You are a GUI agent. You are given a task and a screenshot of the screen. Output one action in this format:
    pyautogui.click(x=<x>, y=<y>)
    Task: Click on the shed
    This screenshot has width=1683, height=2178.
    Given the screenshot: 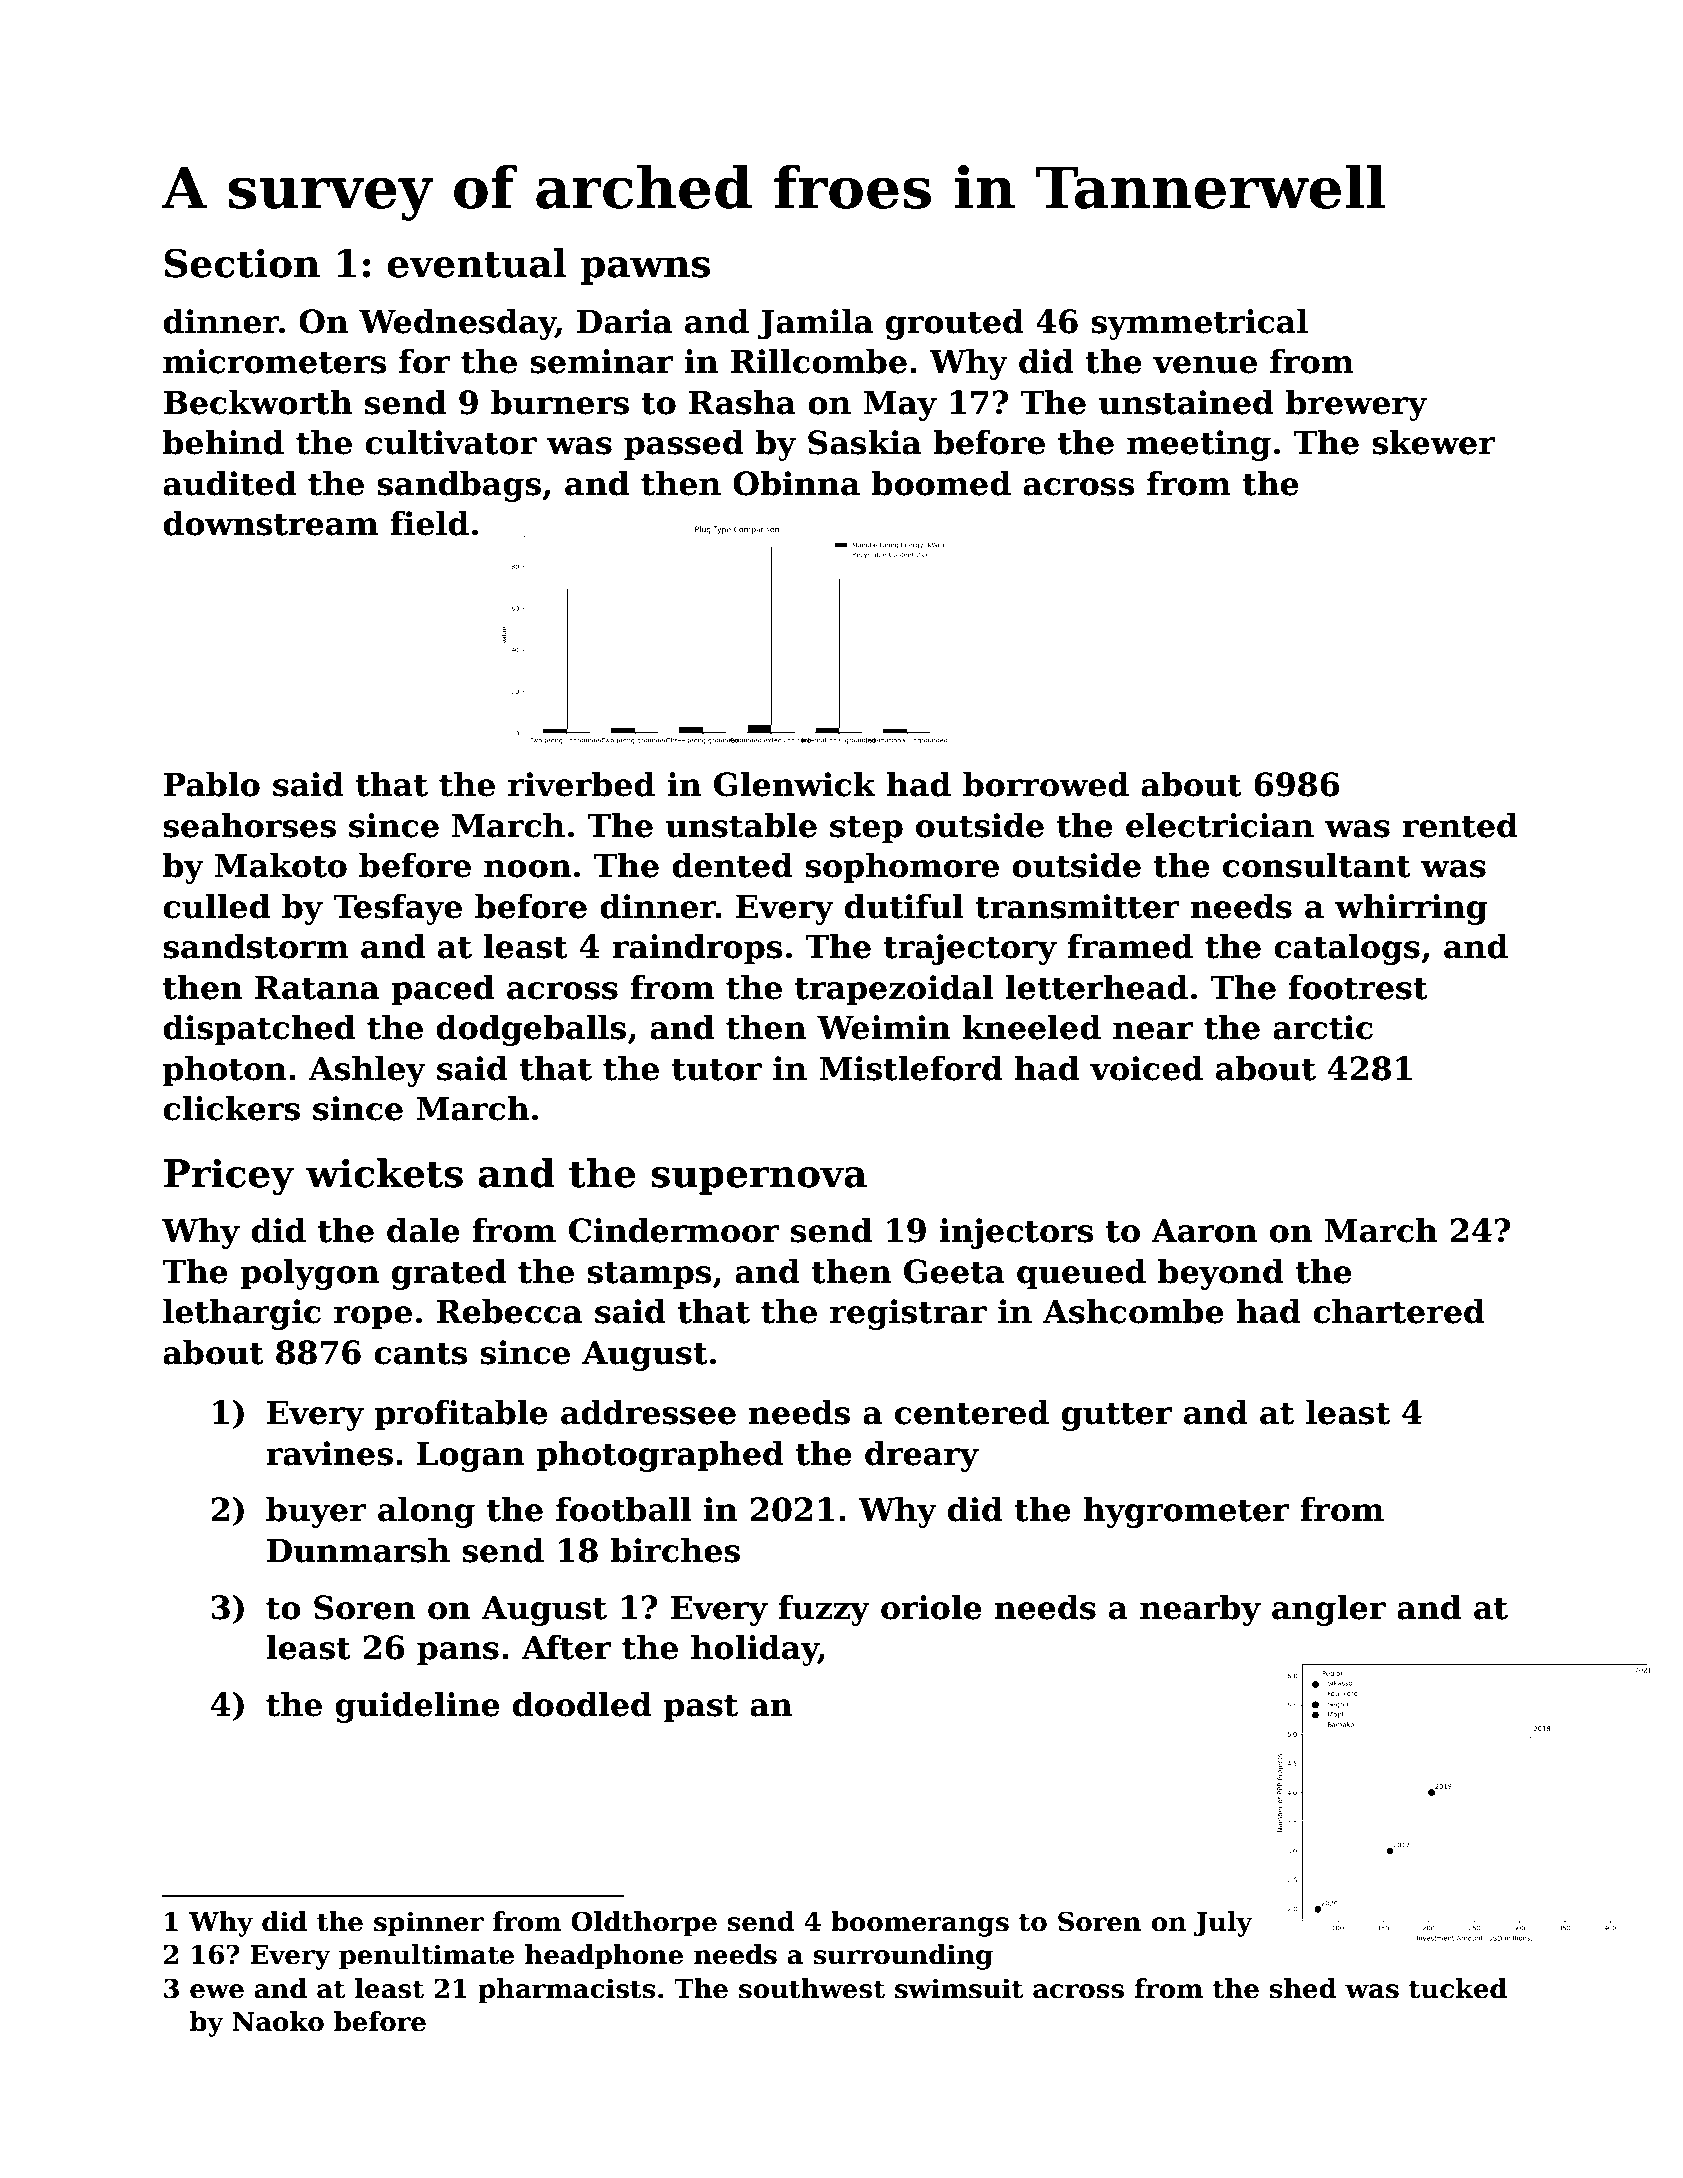 What is the action you would take?
    pyautogui.click(x=1303, y=1988)
